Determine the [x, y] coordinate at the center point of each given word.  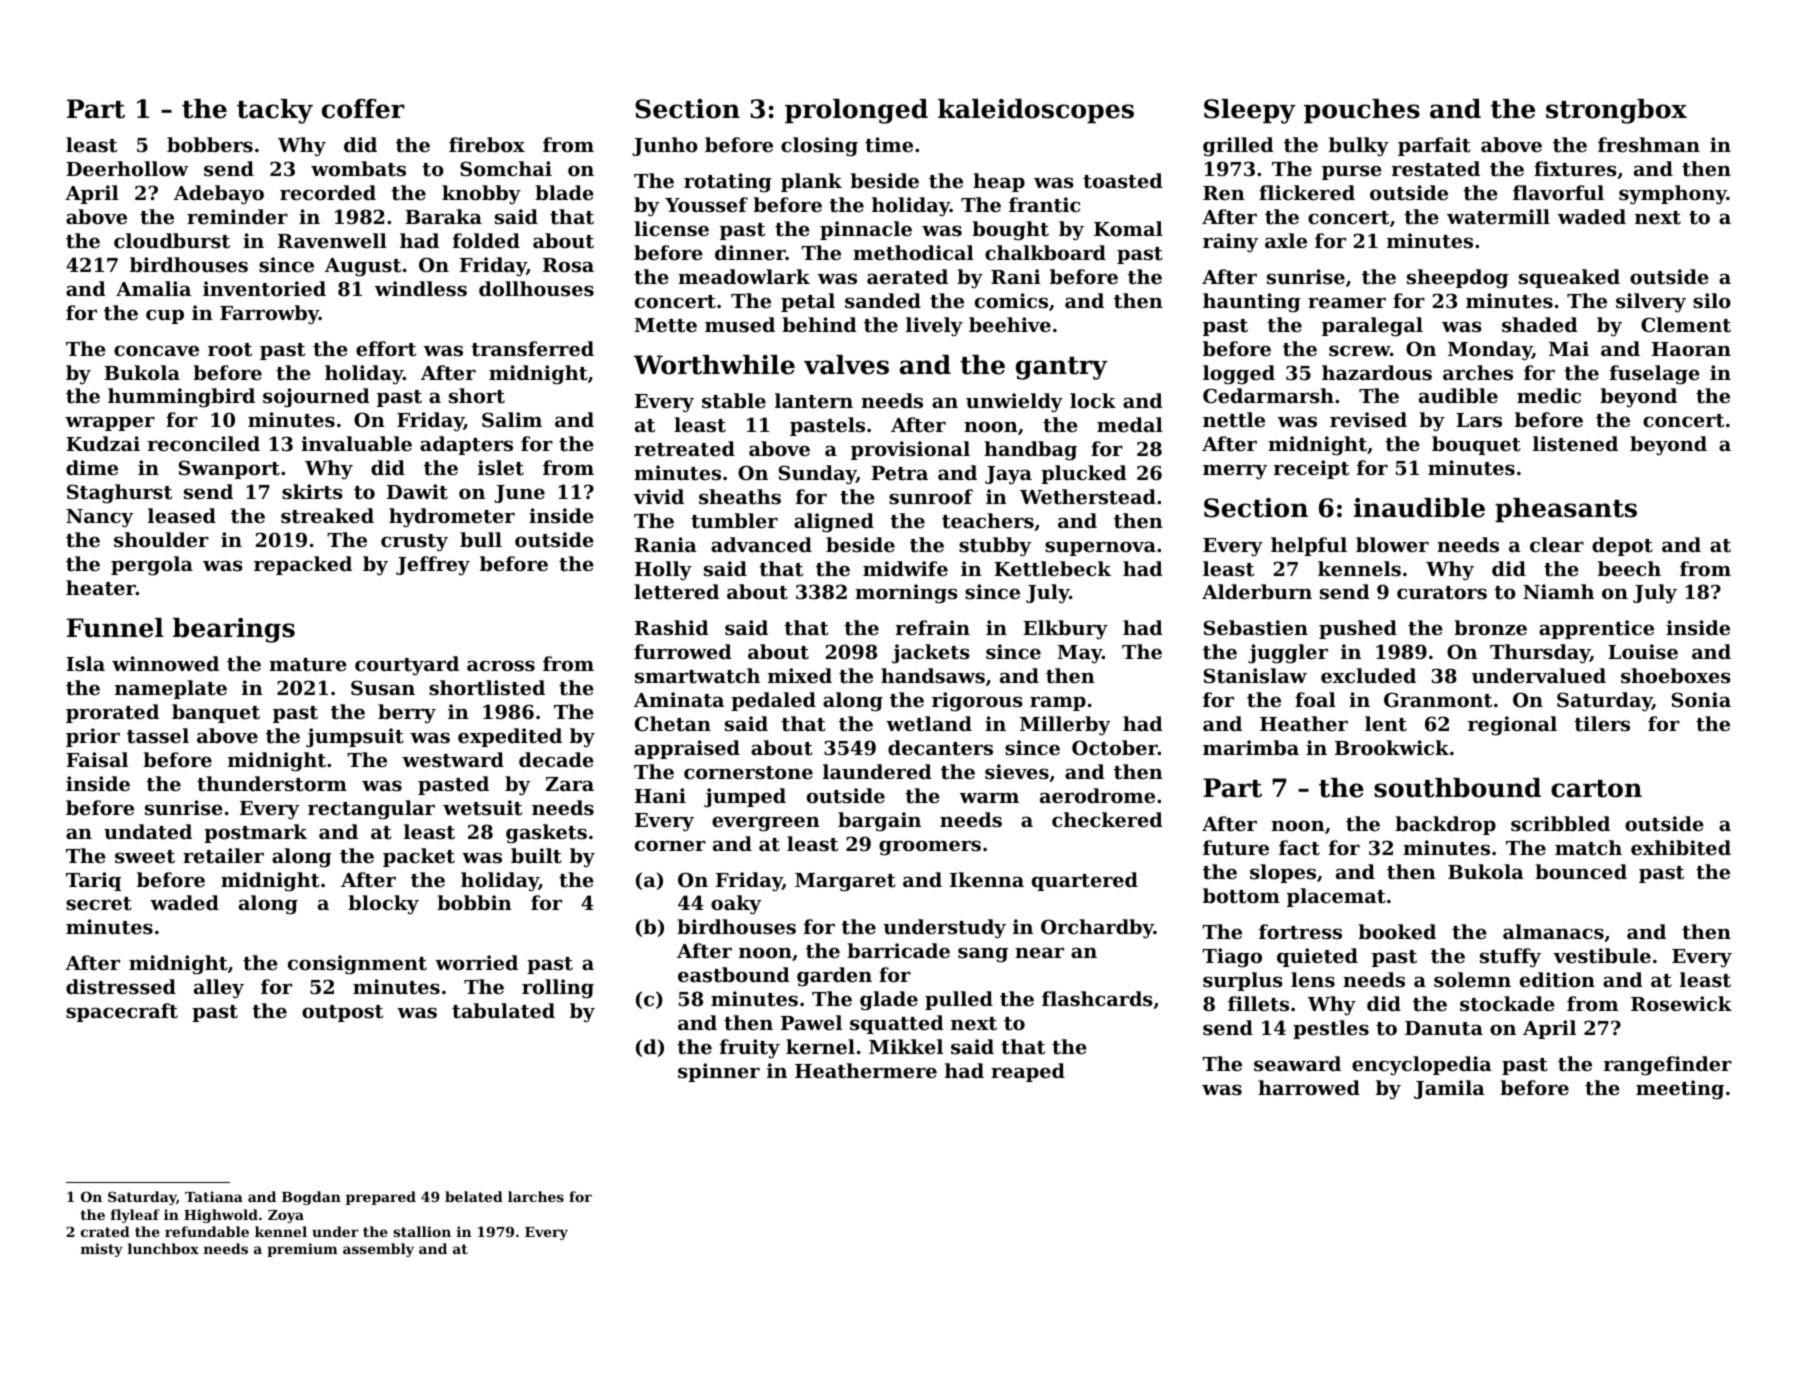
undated [148, 832]
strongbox [1616, 111]
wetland [929, 724]
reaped [1028, 1072]
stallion [422, 1231]
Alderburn [1257, 591]
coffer [363, 109]
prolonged [856, 111]
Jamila [1449, 1089]
